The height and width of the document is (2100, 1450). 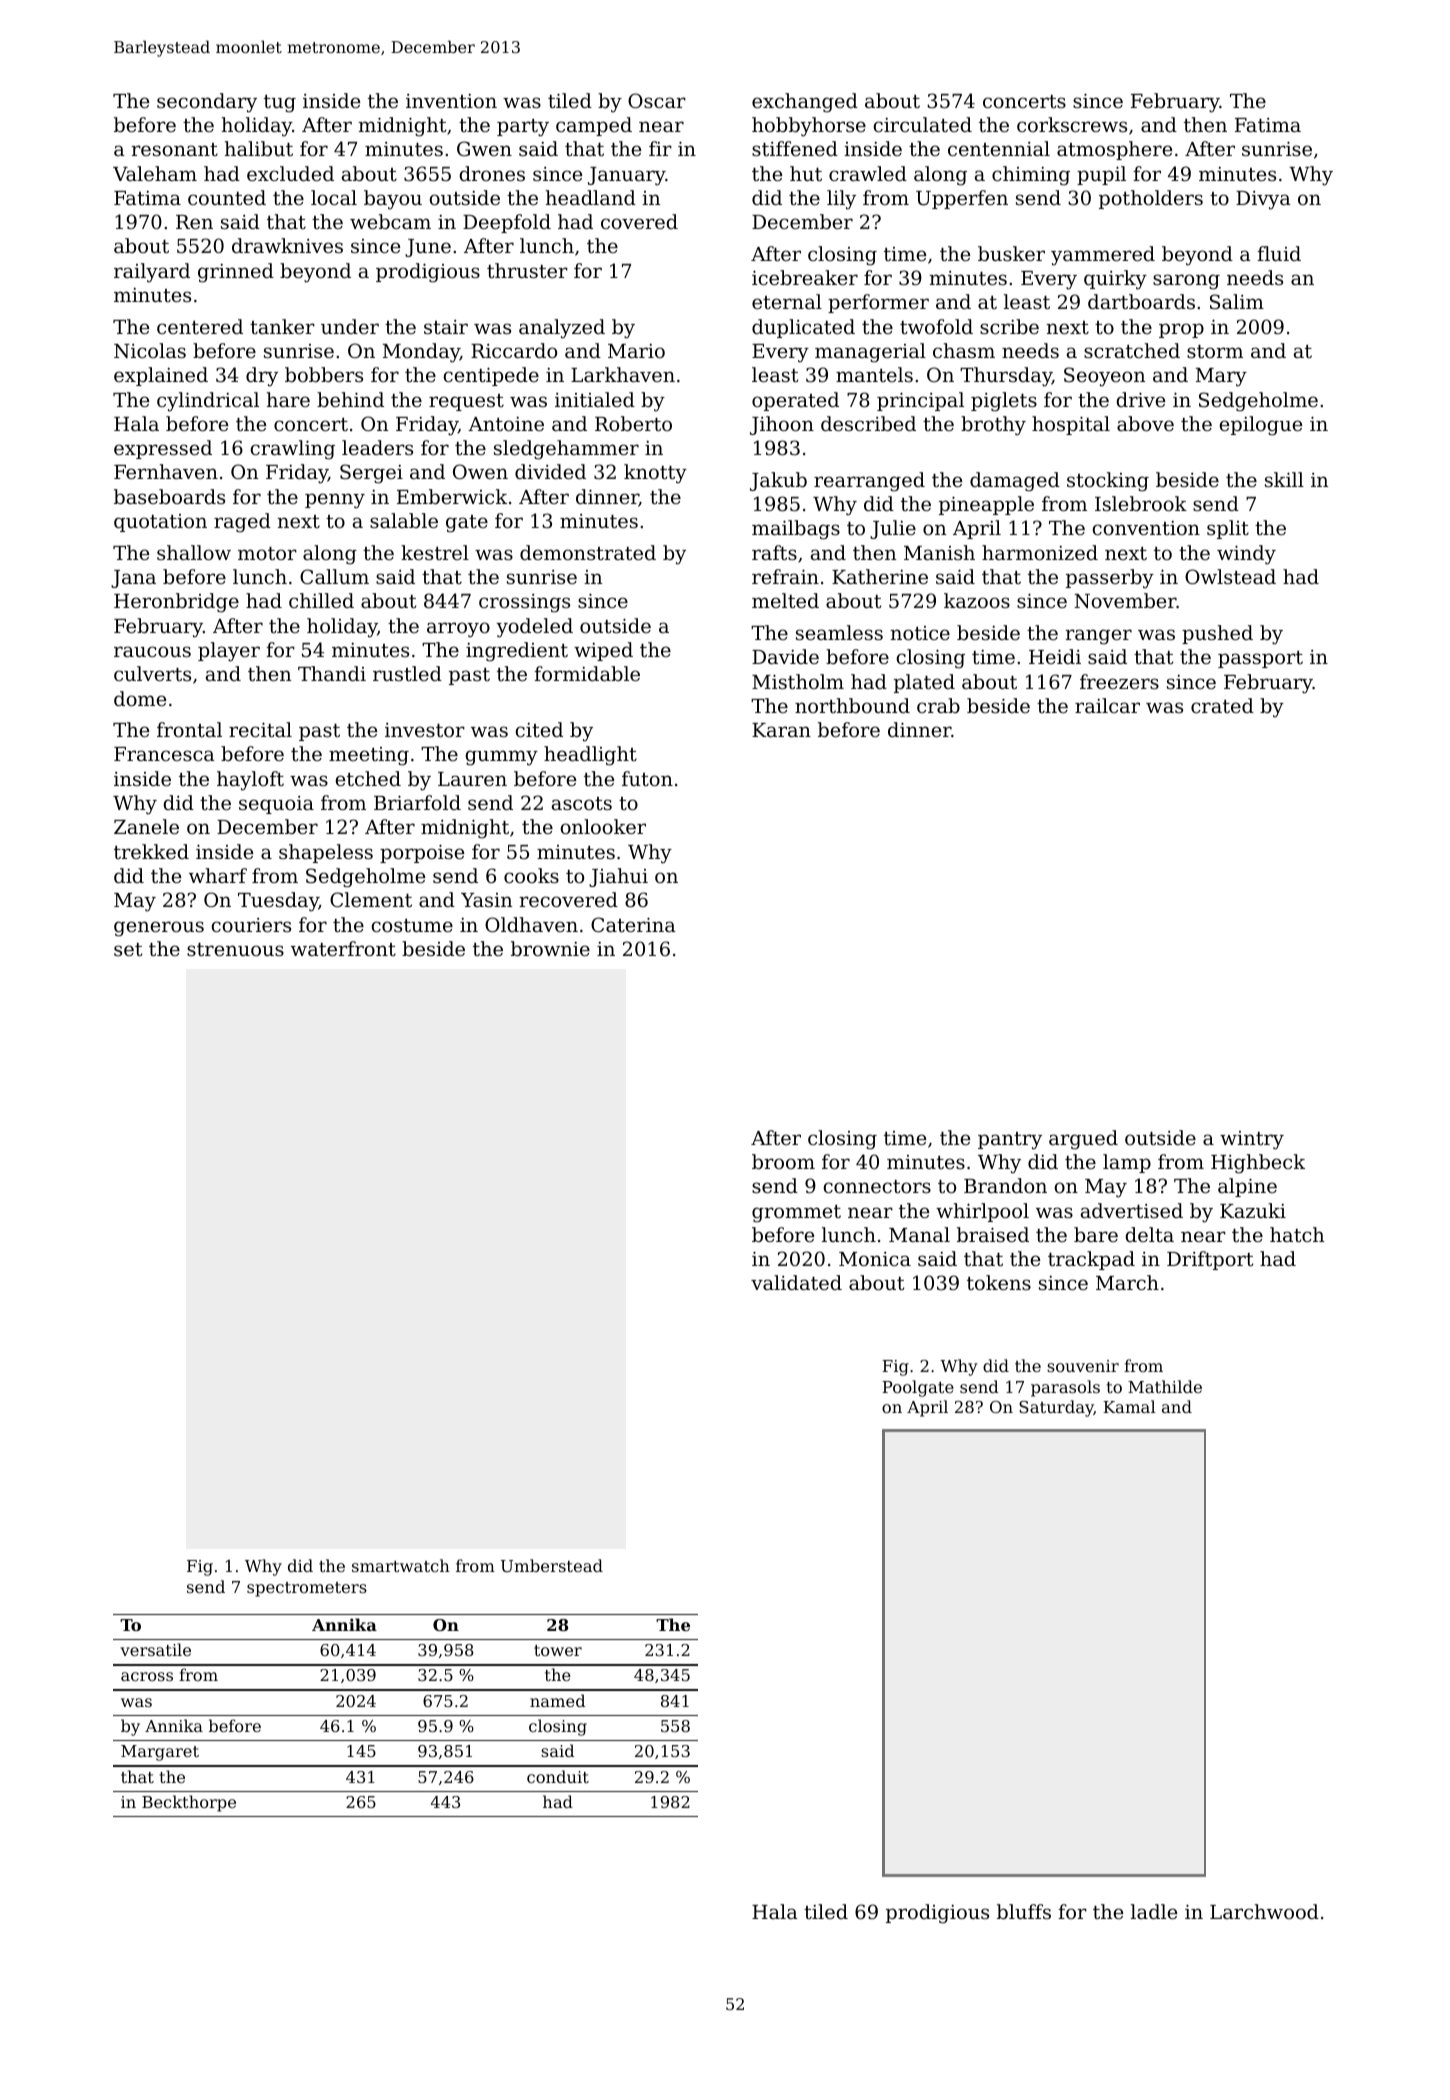 What do you see at coordinates (558, 1650) in the document?
I see `tower` at bounding box center [558, 1650].
